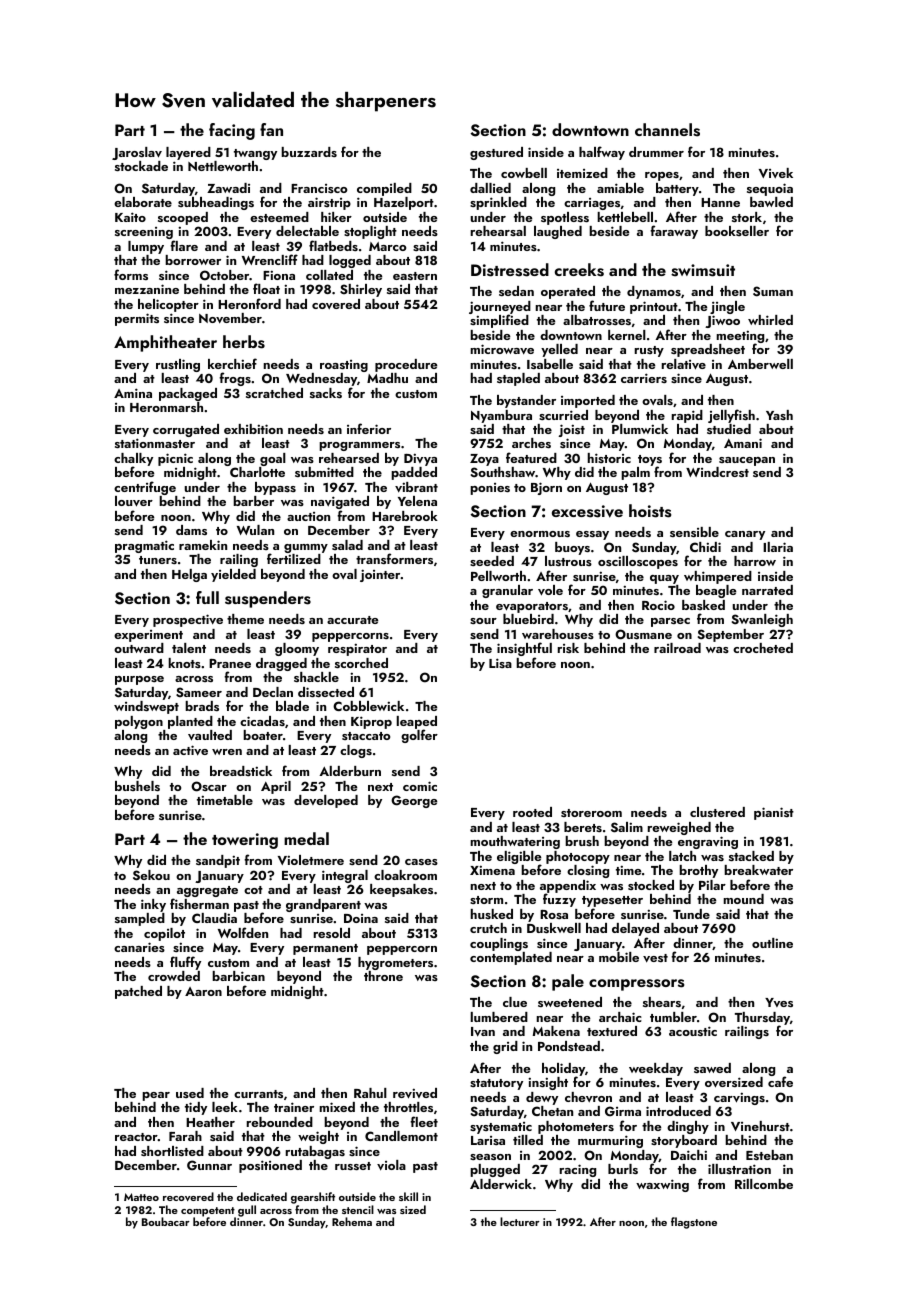  I want to click on enormous, so click(540, 534).
